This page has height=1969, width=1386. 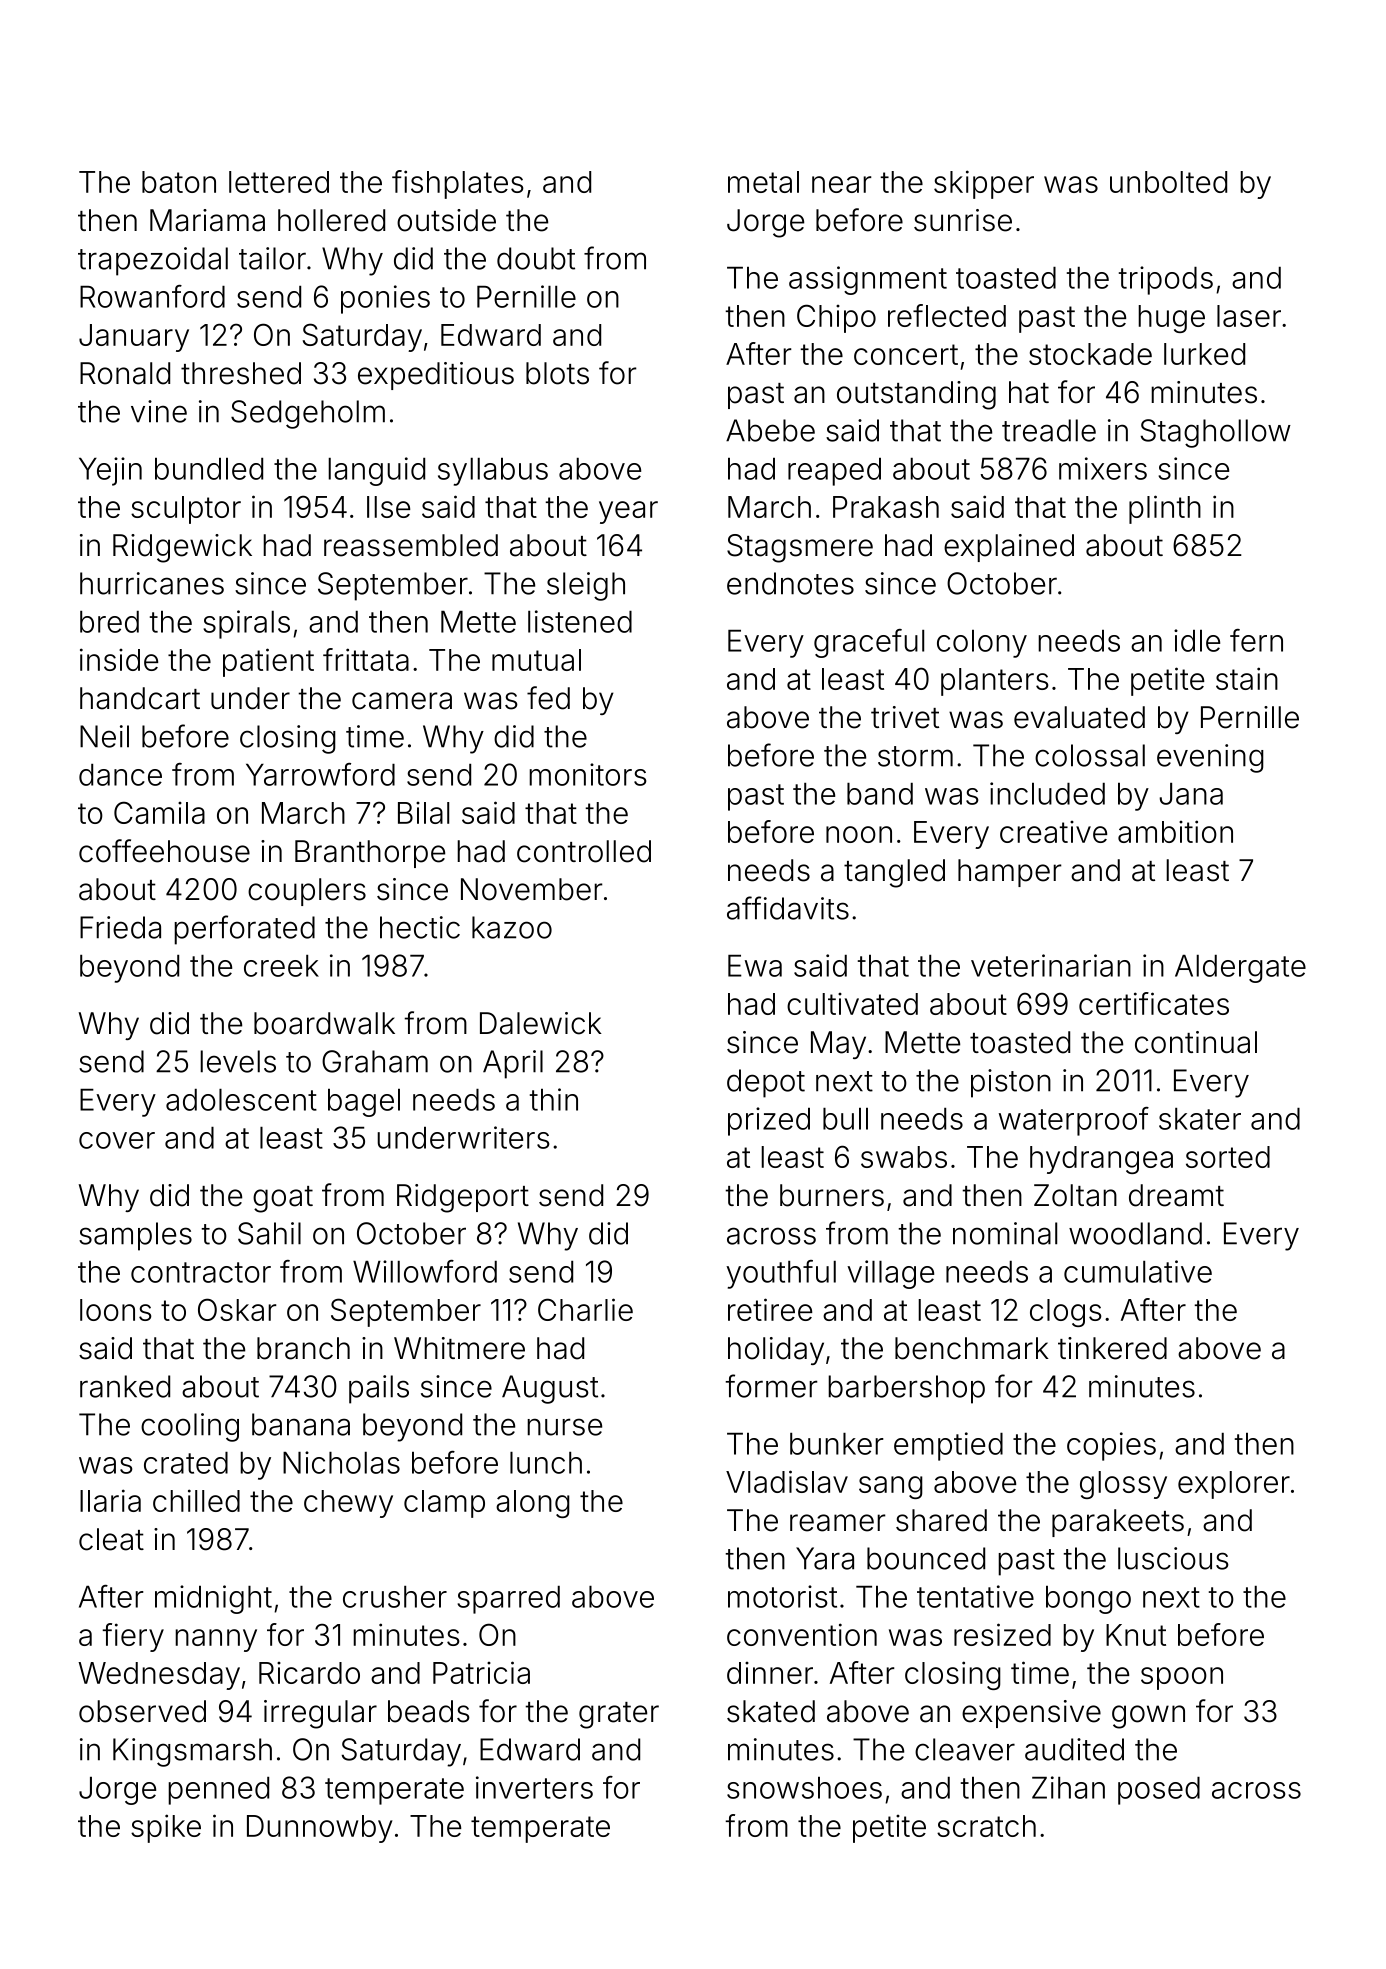 I want to click on stockade, so click(x=1090, y=354).
